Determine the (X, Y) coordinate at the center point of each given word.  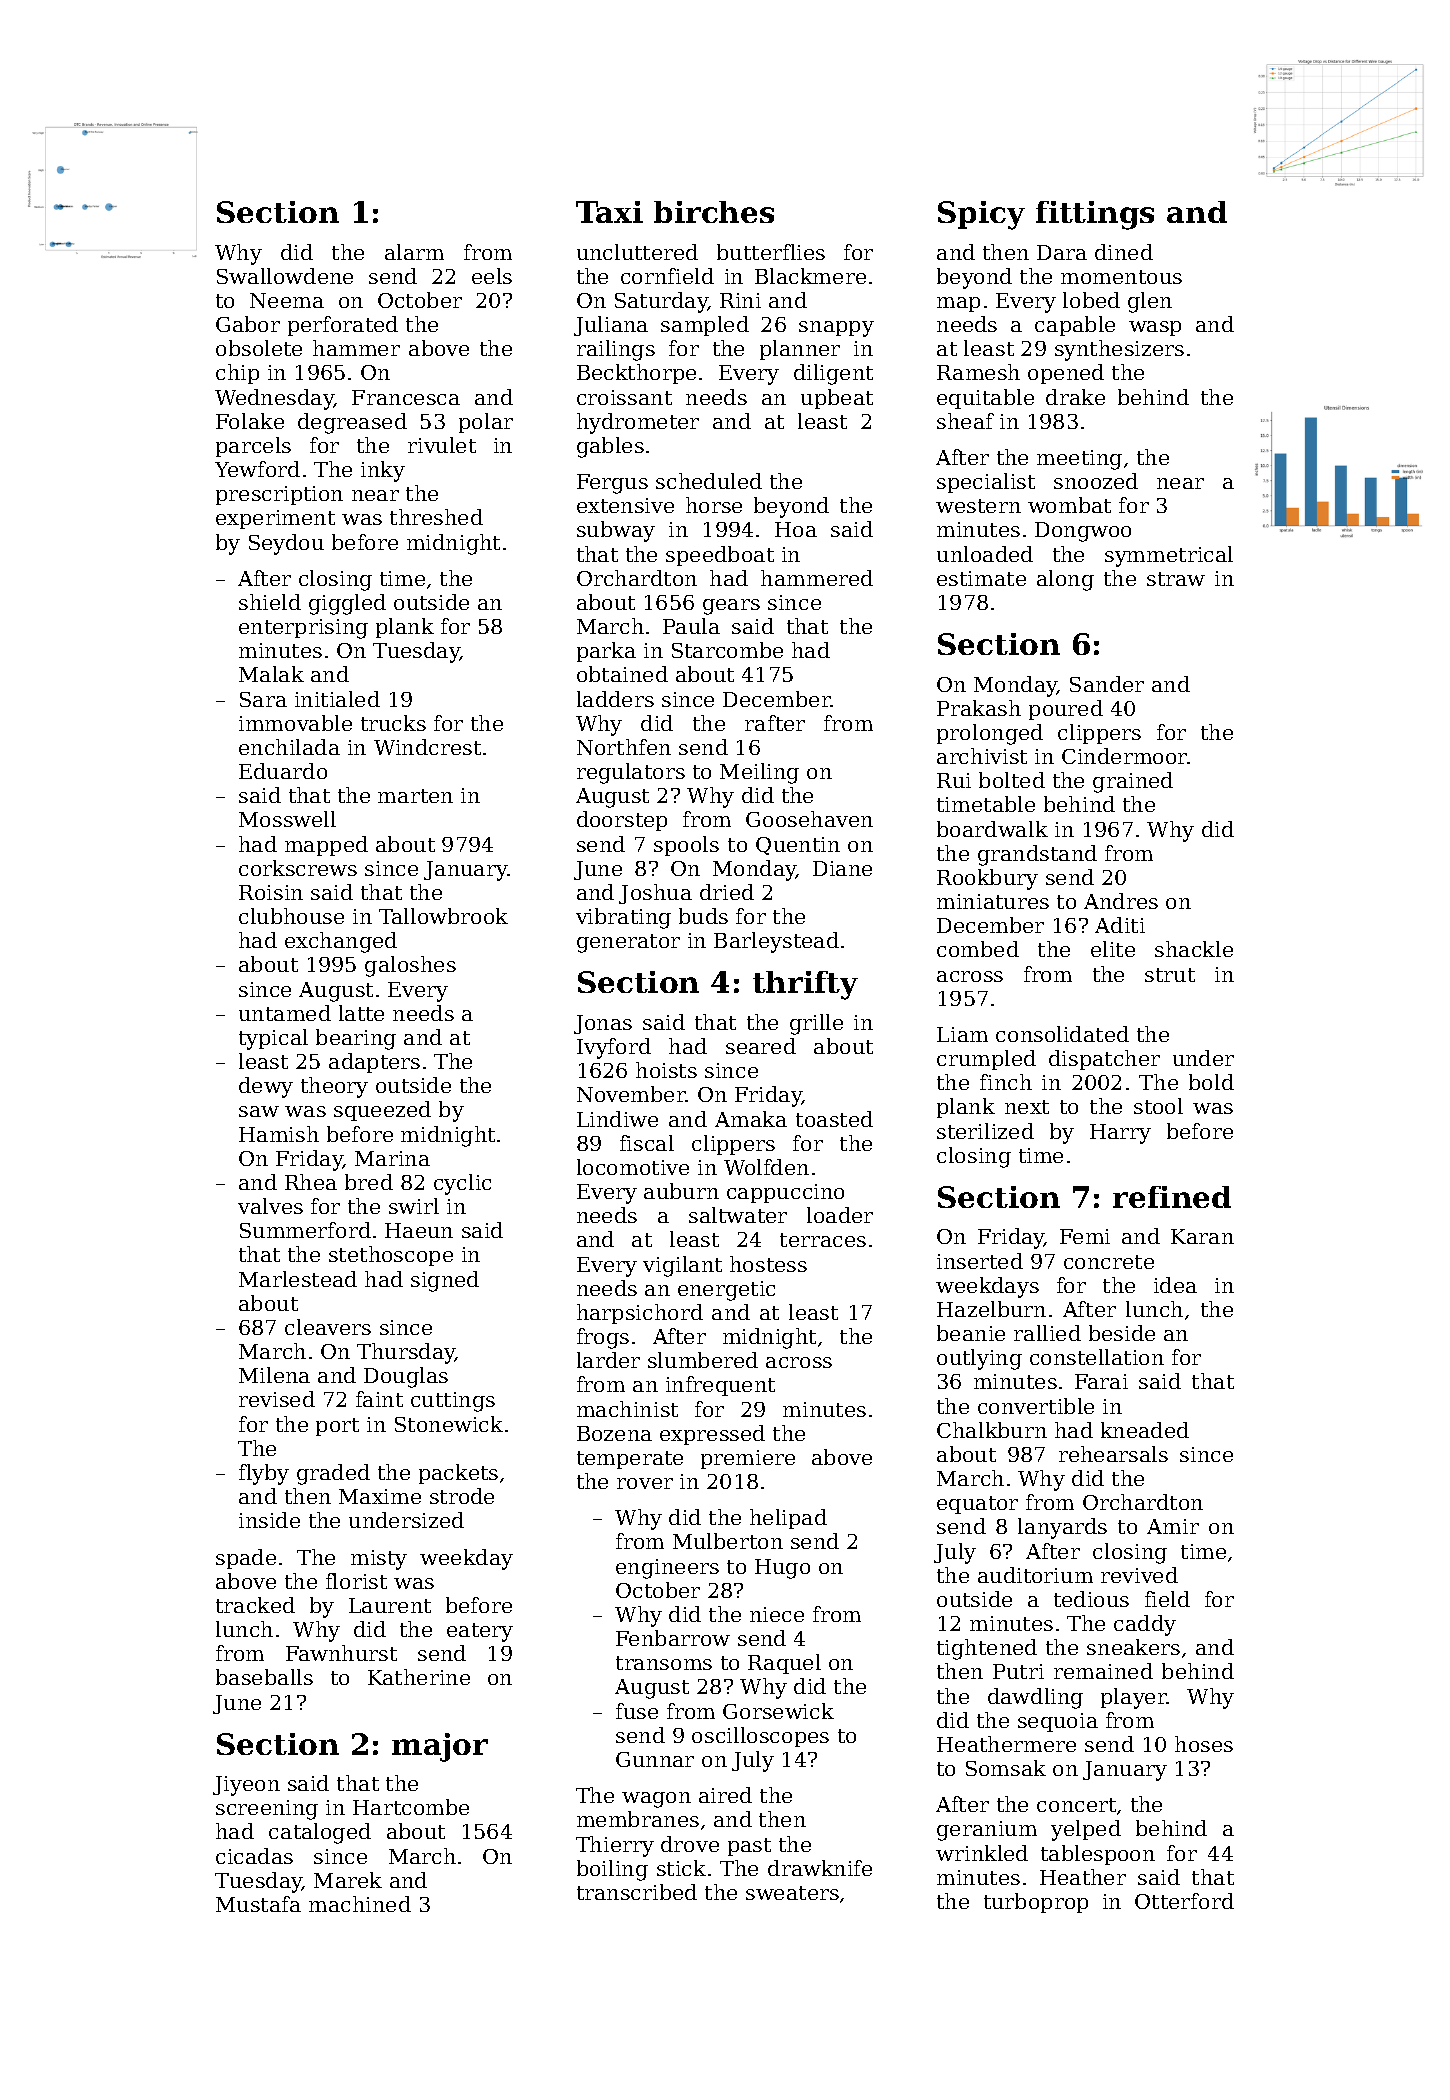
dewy (266, 1087)
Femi (1085, 1236)
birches (714, 212)
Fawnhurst (341, 1653)
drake (1075, 397)
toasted (834, 1119)
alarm (414, 252)
